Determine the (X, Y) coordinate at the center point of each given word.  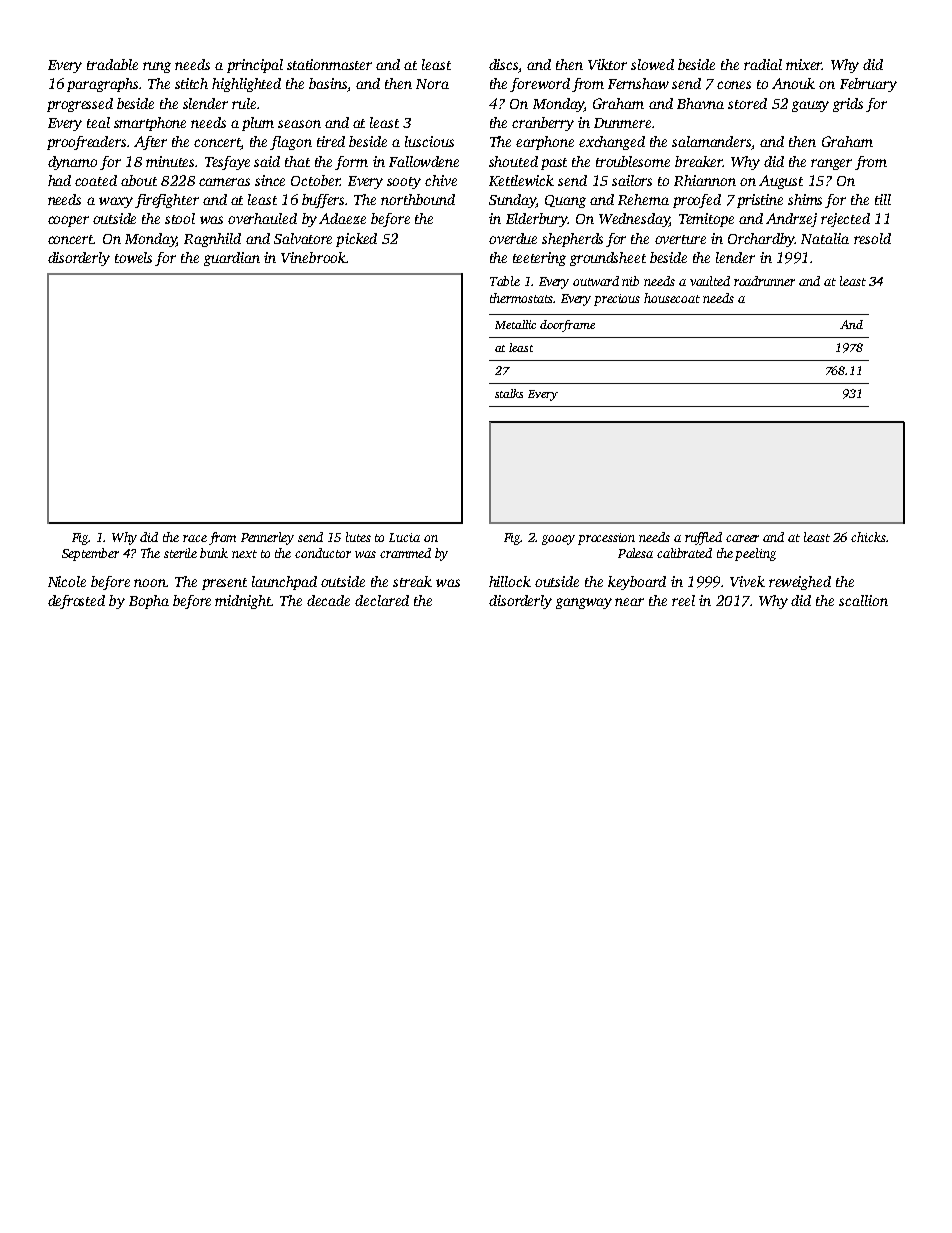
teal (98, 122)
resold (872, 238)
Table (505, 281)
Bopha (149, 602)
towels (133, 257)
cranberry (543, 124)
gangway (584, 603)
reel (683, 600)
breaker (699, 161)
